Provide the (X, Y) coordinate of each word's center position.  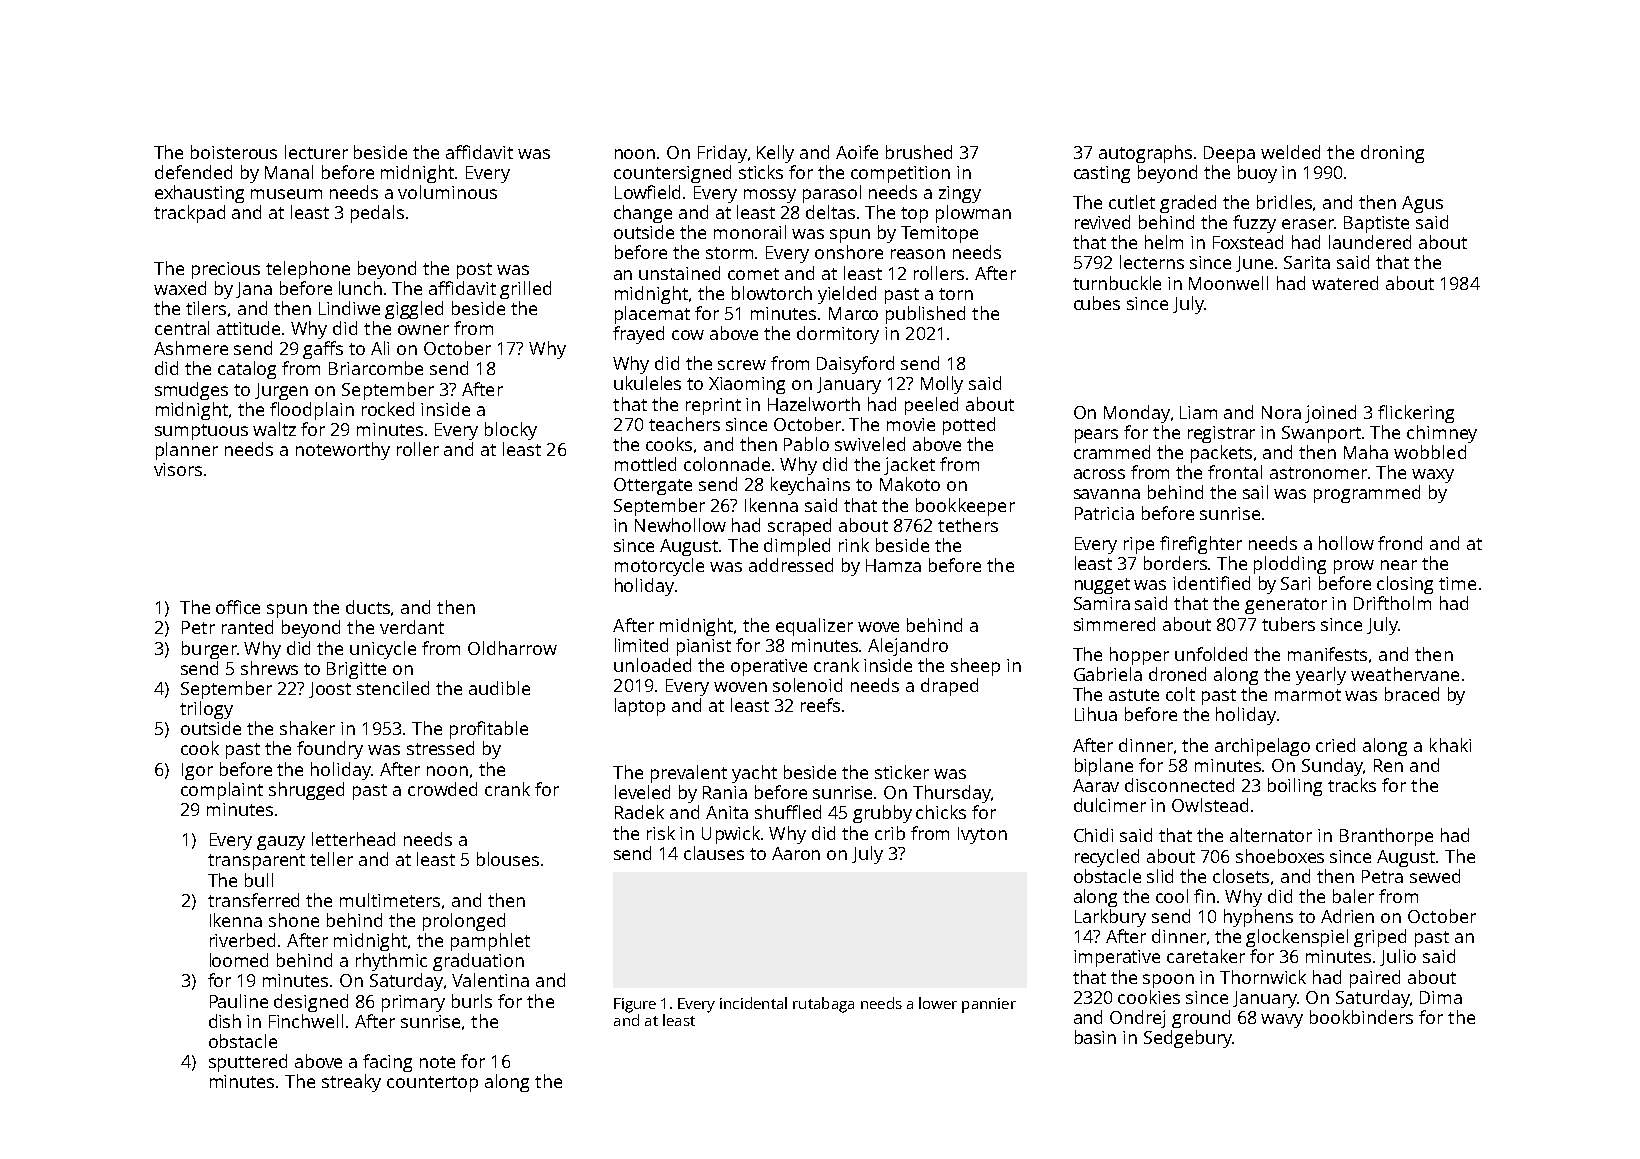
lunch (360, 288)
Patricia (1104, 513)
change (643, 214)
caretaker (1206, 956)
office (238, 607)
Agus (1422, 204)
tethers (968, 525)
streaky (351, 1083)
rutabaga (823, 1005)
